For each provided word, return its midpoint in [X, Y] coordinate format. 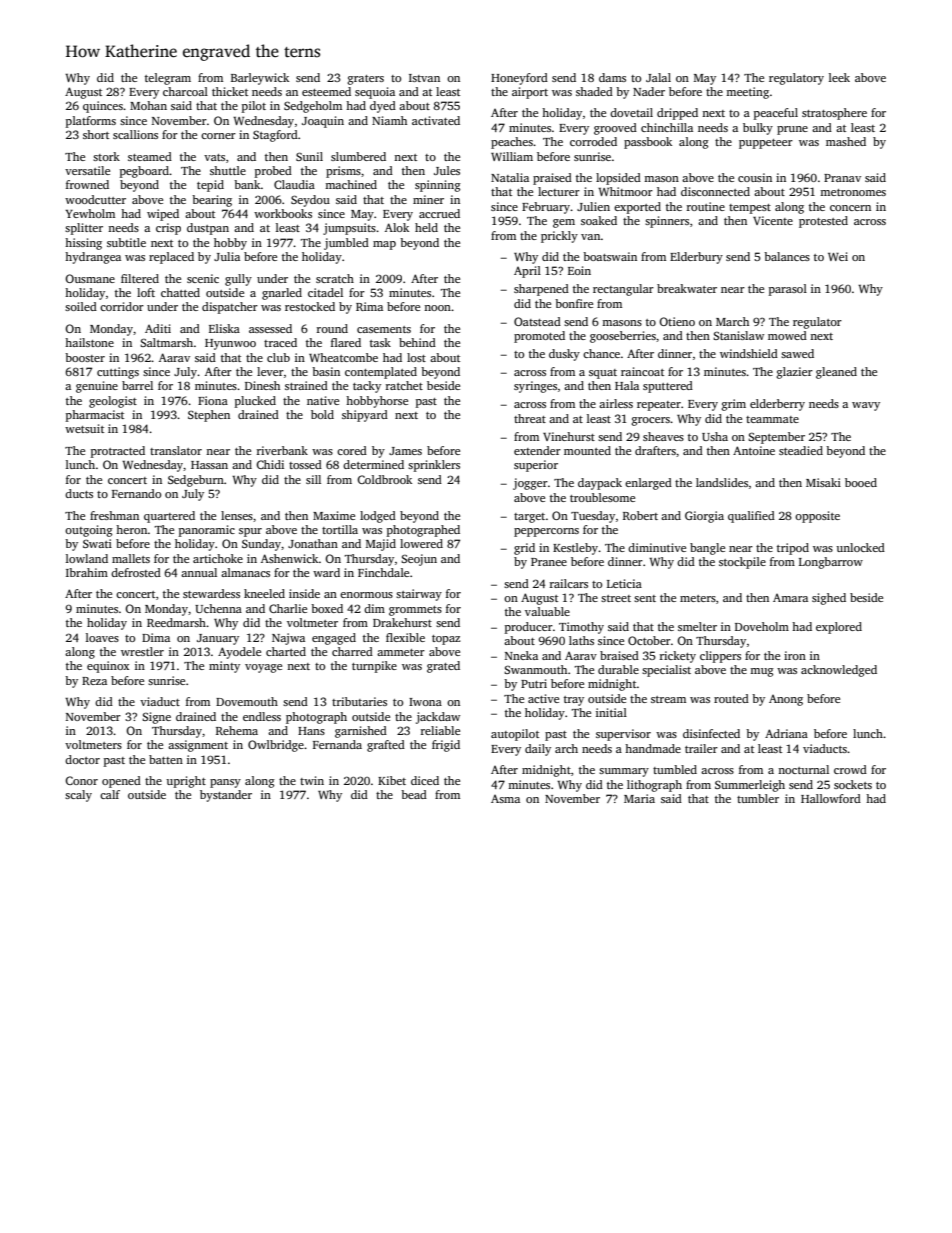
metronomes [853, 192]
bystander [226, 796]
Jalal [658, 77]
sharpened [541, 290]
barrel [137, 385]
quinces [103, 107]
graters [365, 80]
